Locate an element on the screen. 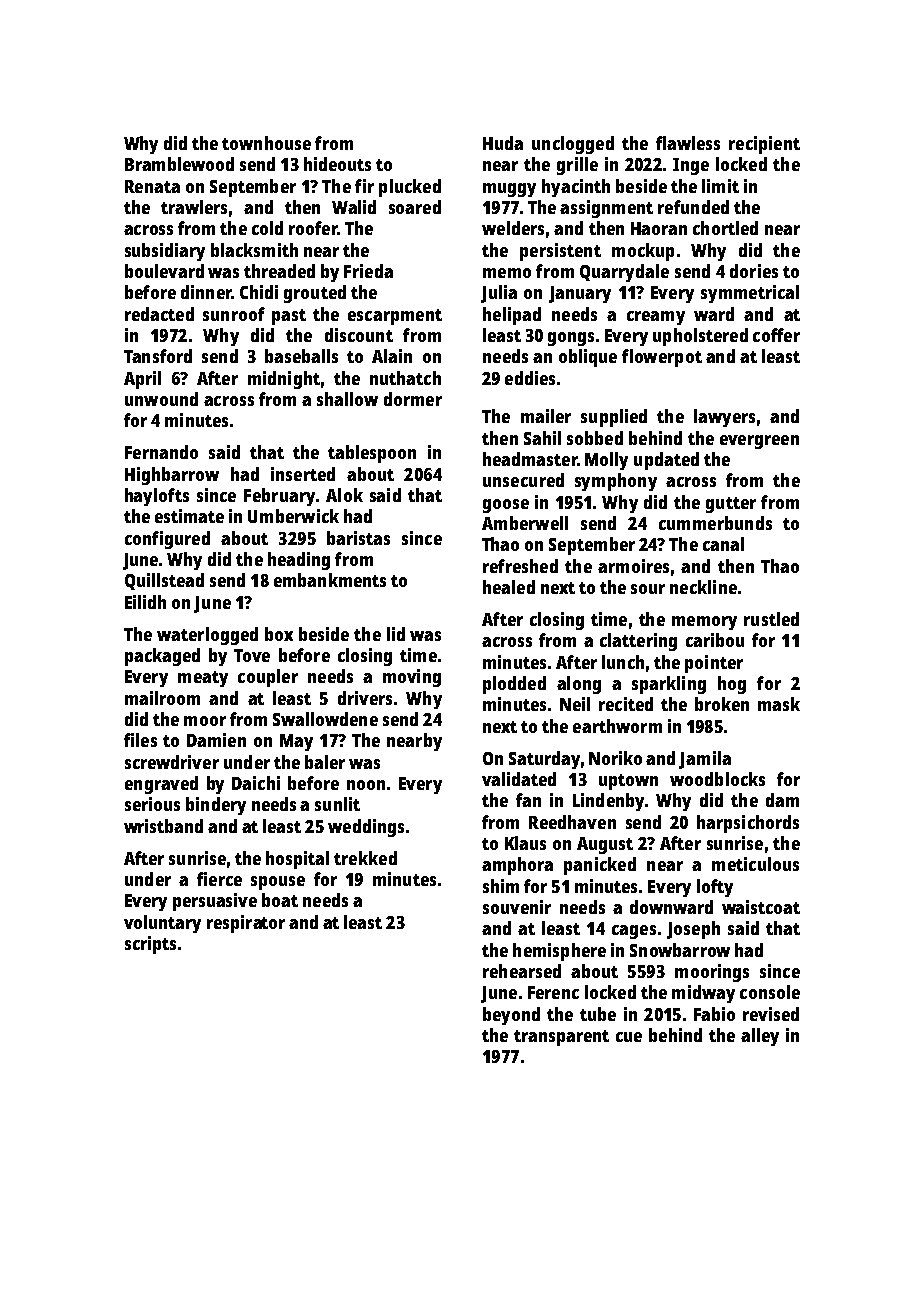 This screenshot has height=1314, width=924. townhouse is located at coordinates (266, 143).
